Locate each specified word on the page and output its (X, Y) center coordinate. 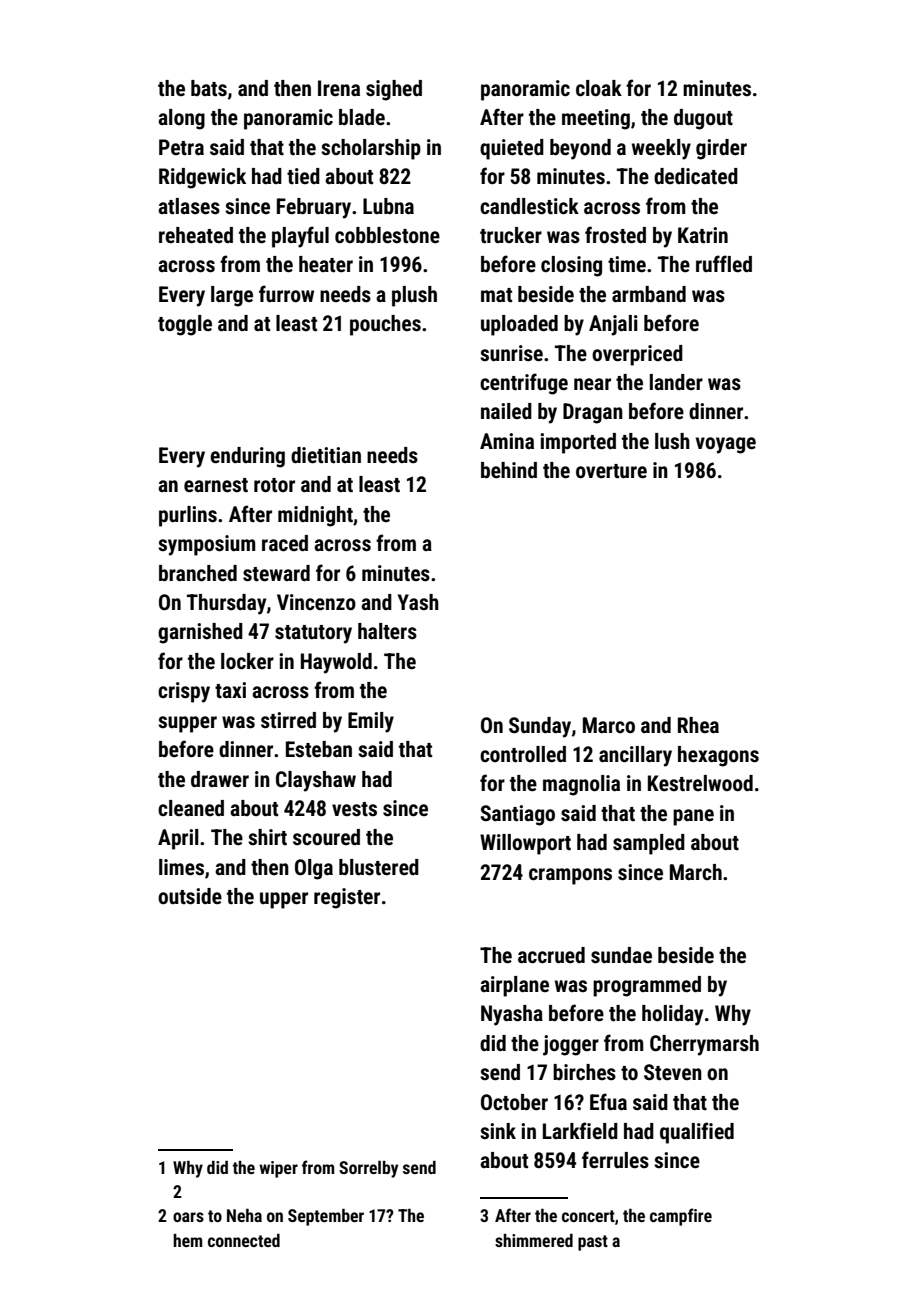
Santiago (518, 815)
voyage (726, 445)
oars (188, 1217)
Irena (339, 88)
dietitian (326, 455)
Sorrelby (368, 1169)
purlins (188, 516)
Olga (314, 869)
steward (276, 573)
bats (209, 88)
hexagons (718, 756)
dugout (703, 119)
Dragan (593, 413)
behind (509, 470)
